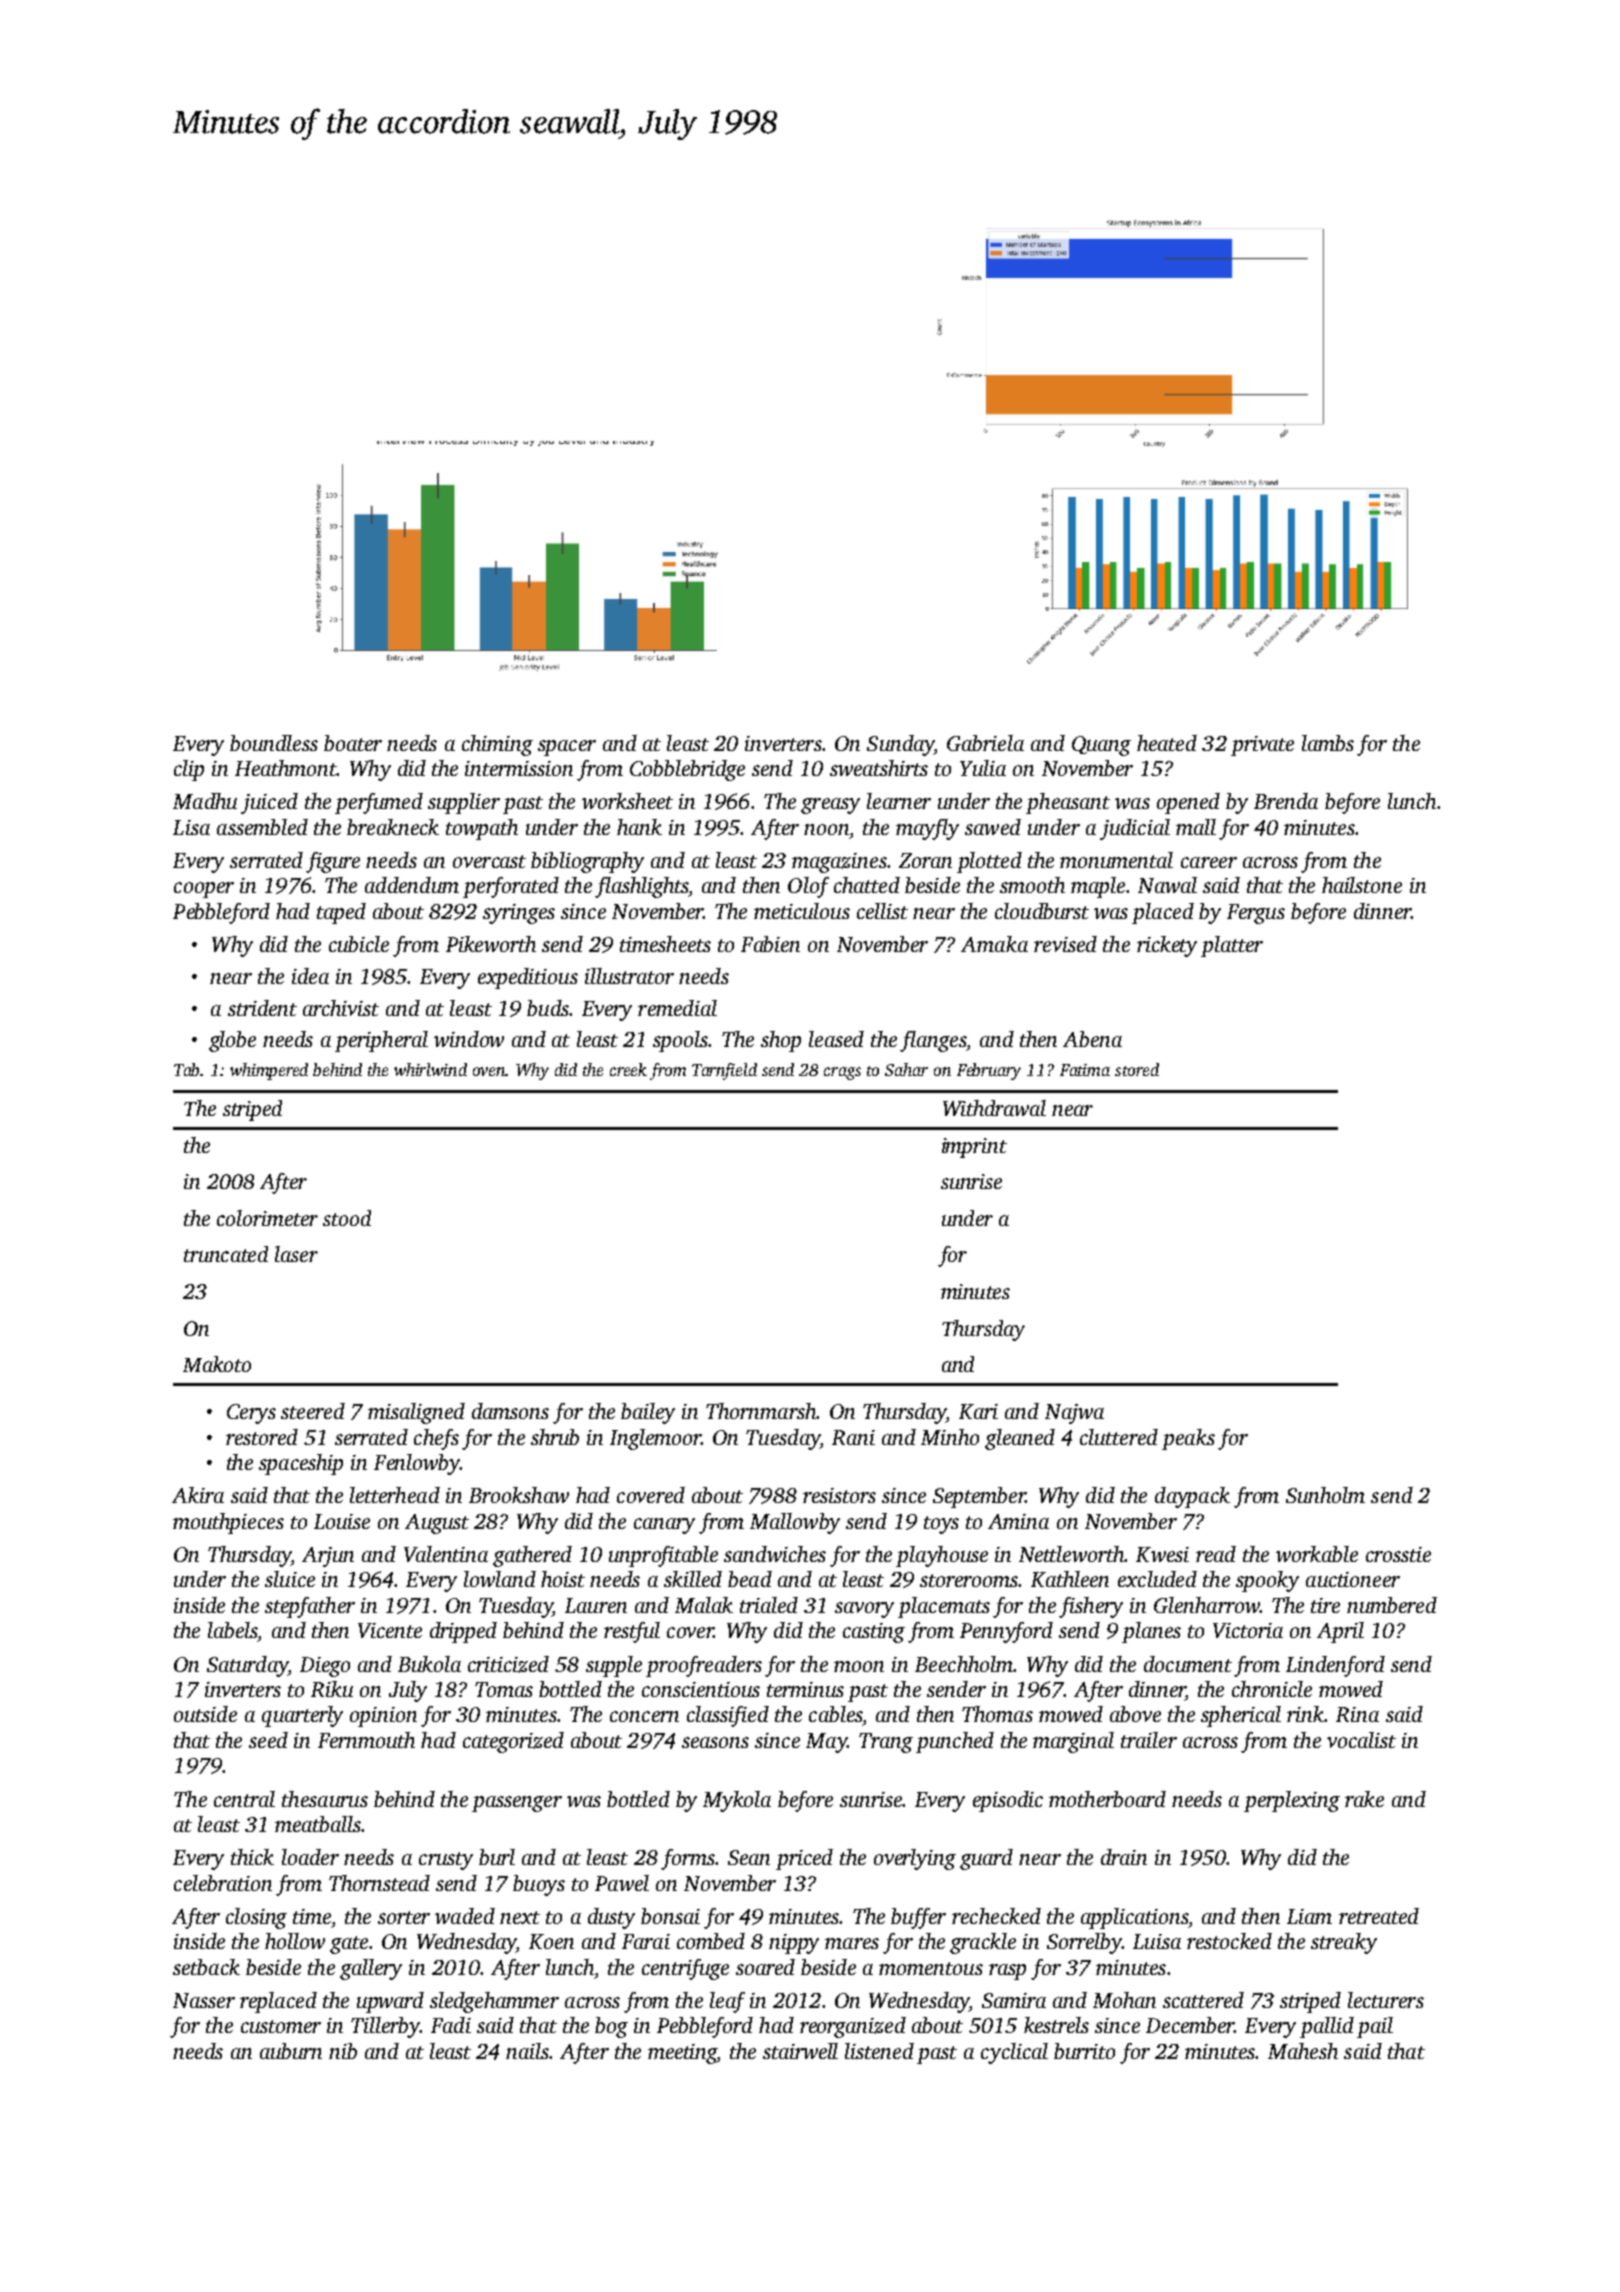 This image has width=1620, height=2292. I want to click on cyclical, so click(1014, 2053).
